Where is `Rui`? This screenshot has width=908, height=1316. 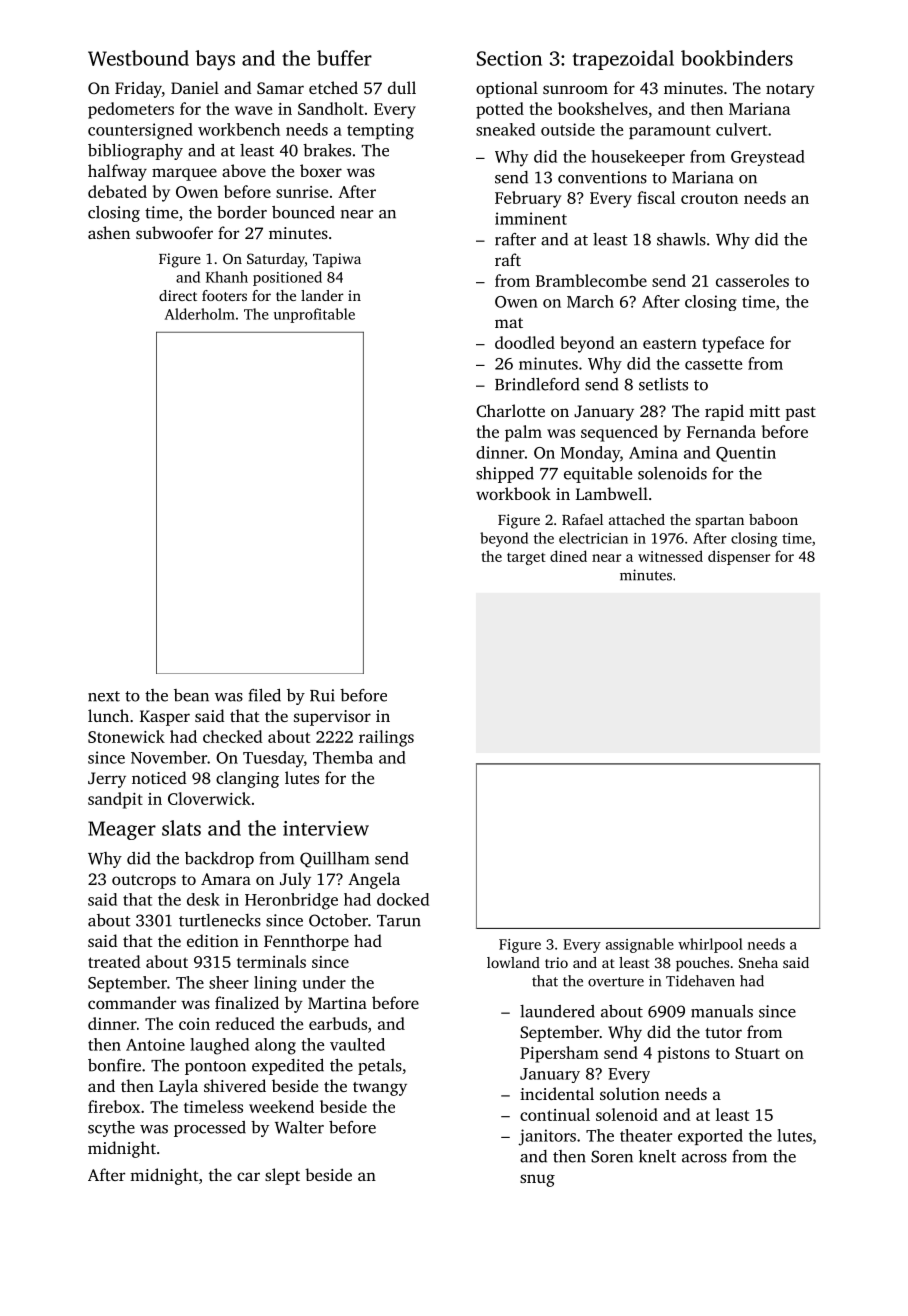
Rui is located at coordinates (322, 695).
